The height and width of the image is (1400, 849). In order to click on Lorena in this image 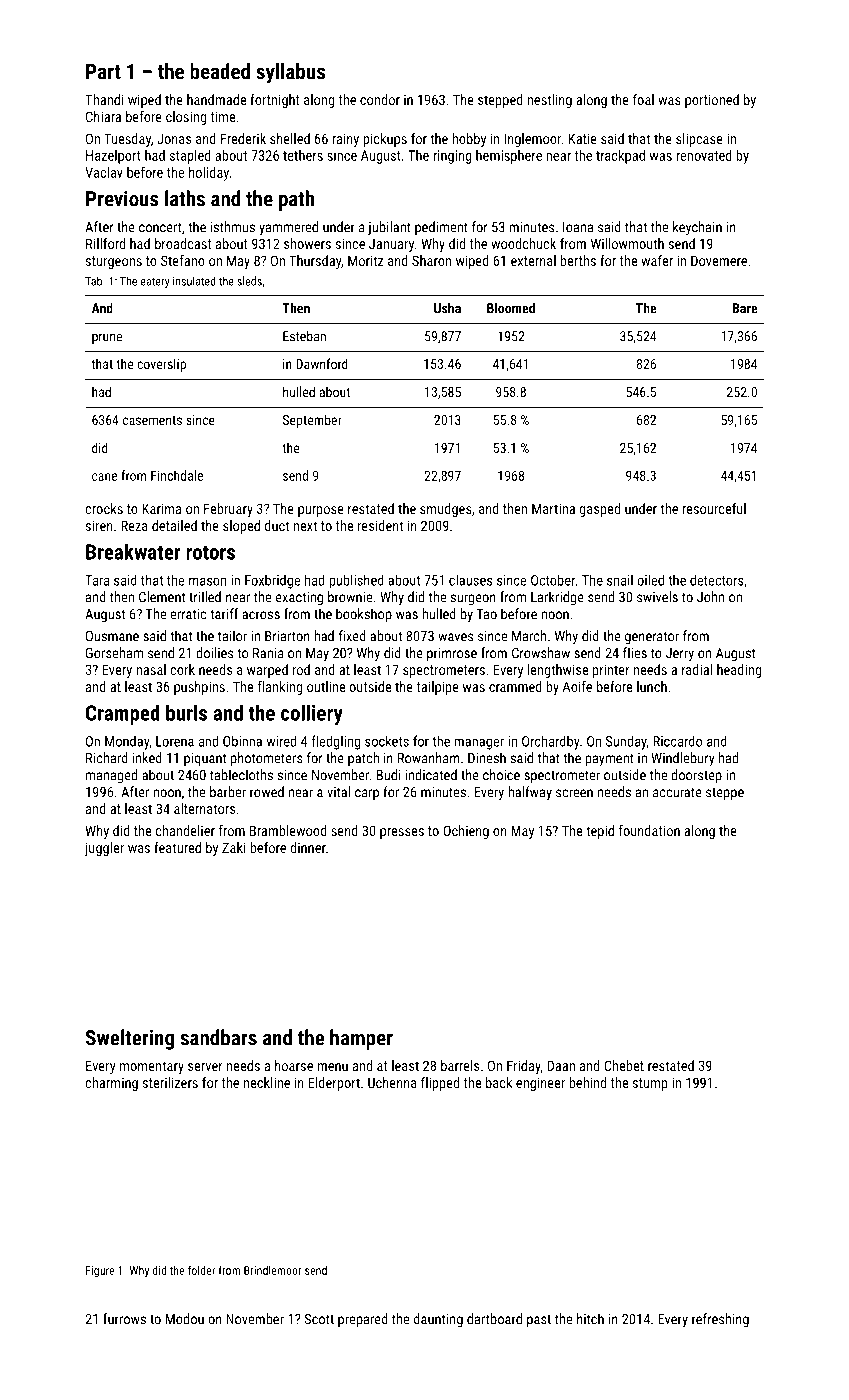, I will do `click(175, 741)`.
